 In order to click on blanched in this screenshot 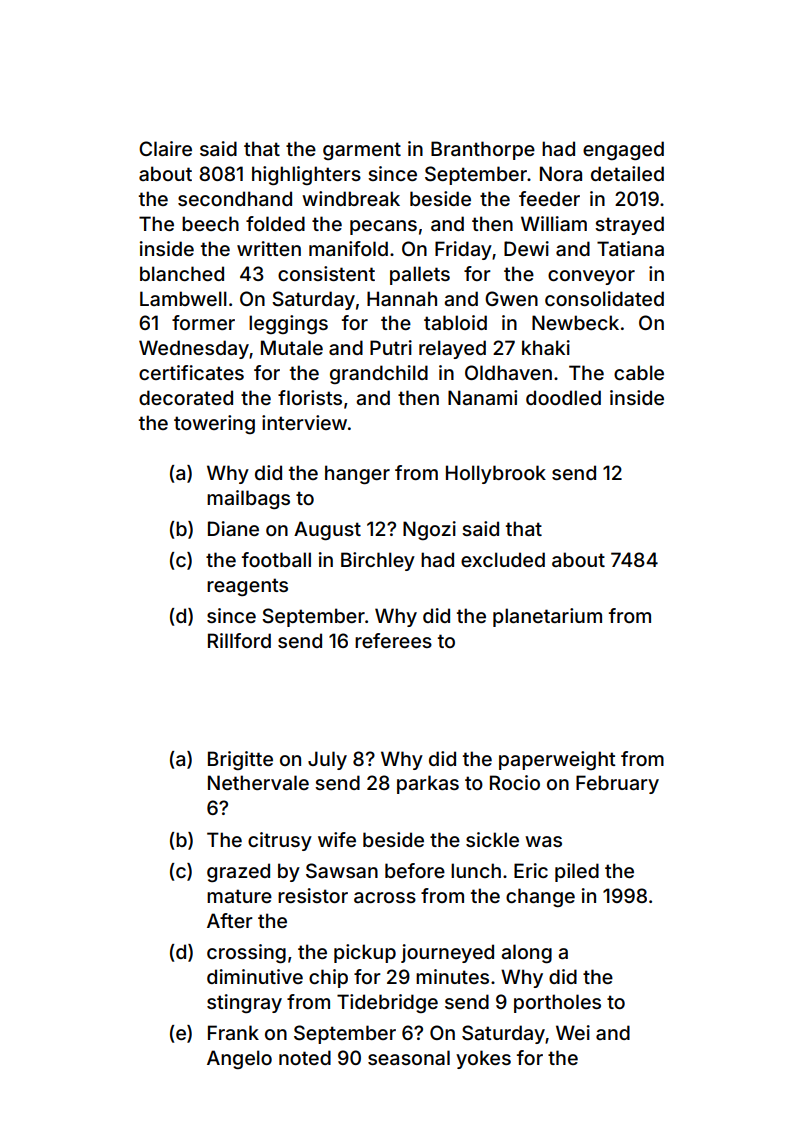, I will do `click(182, 273)`.
